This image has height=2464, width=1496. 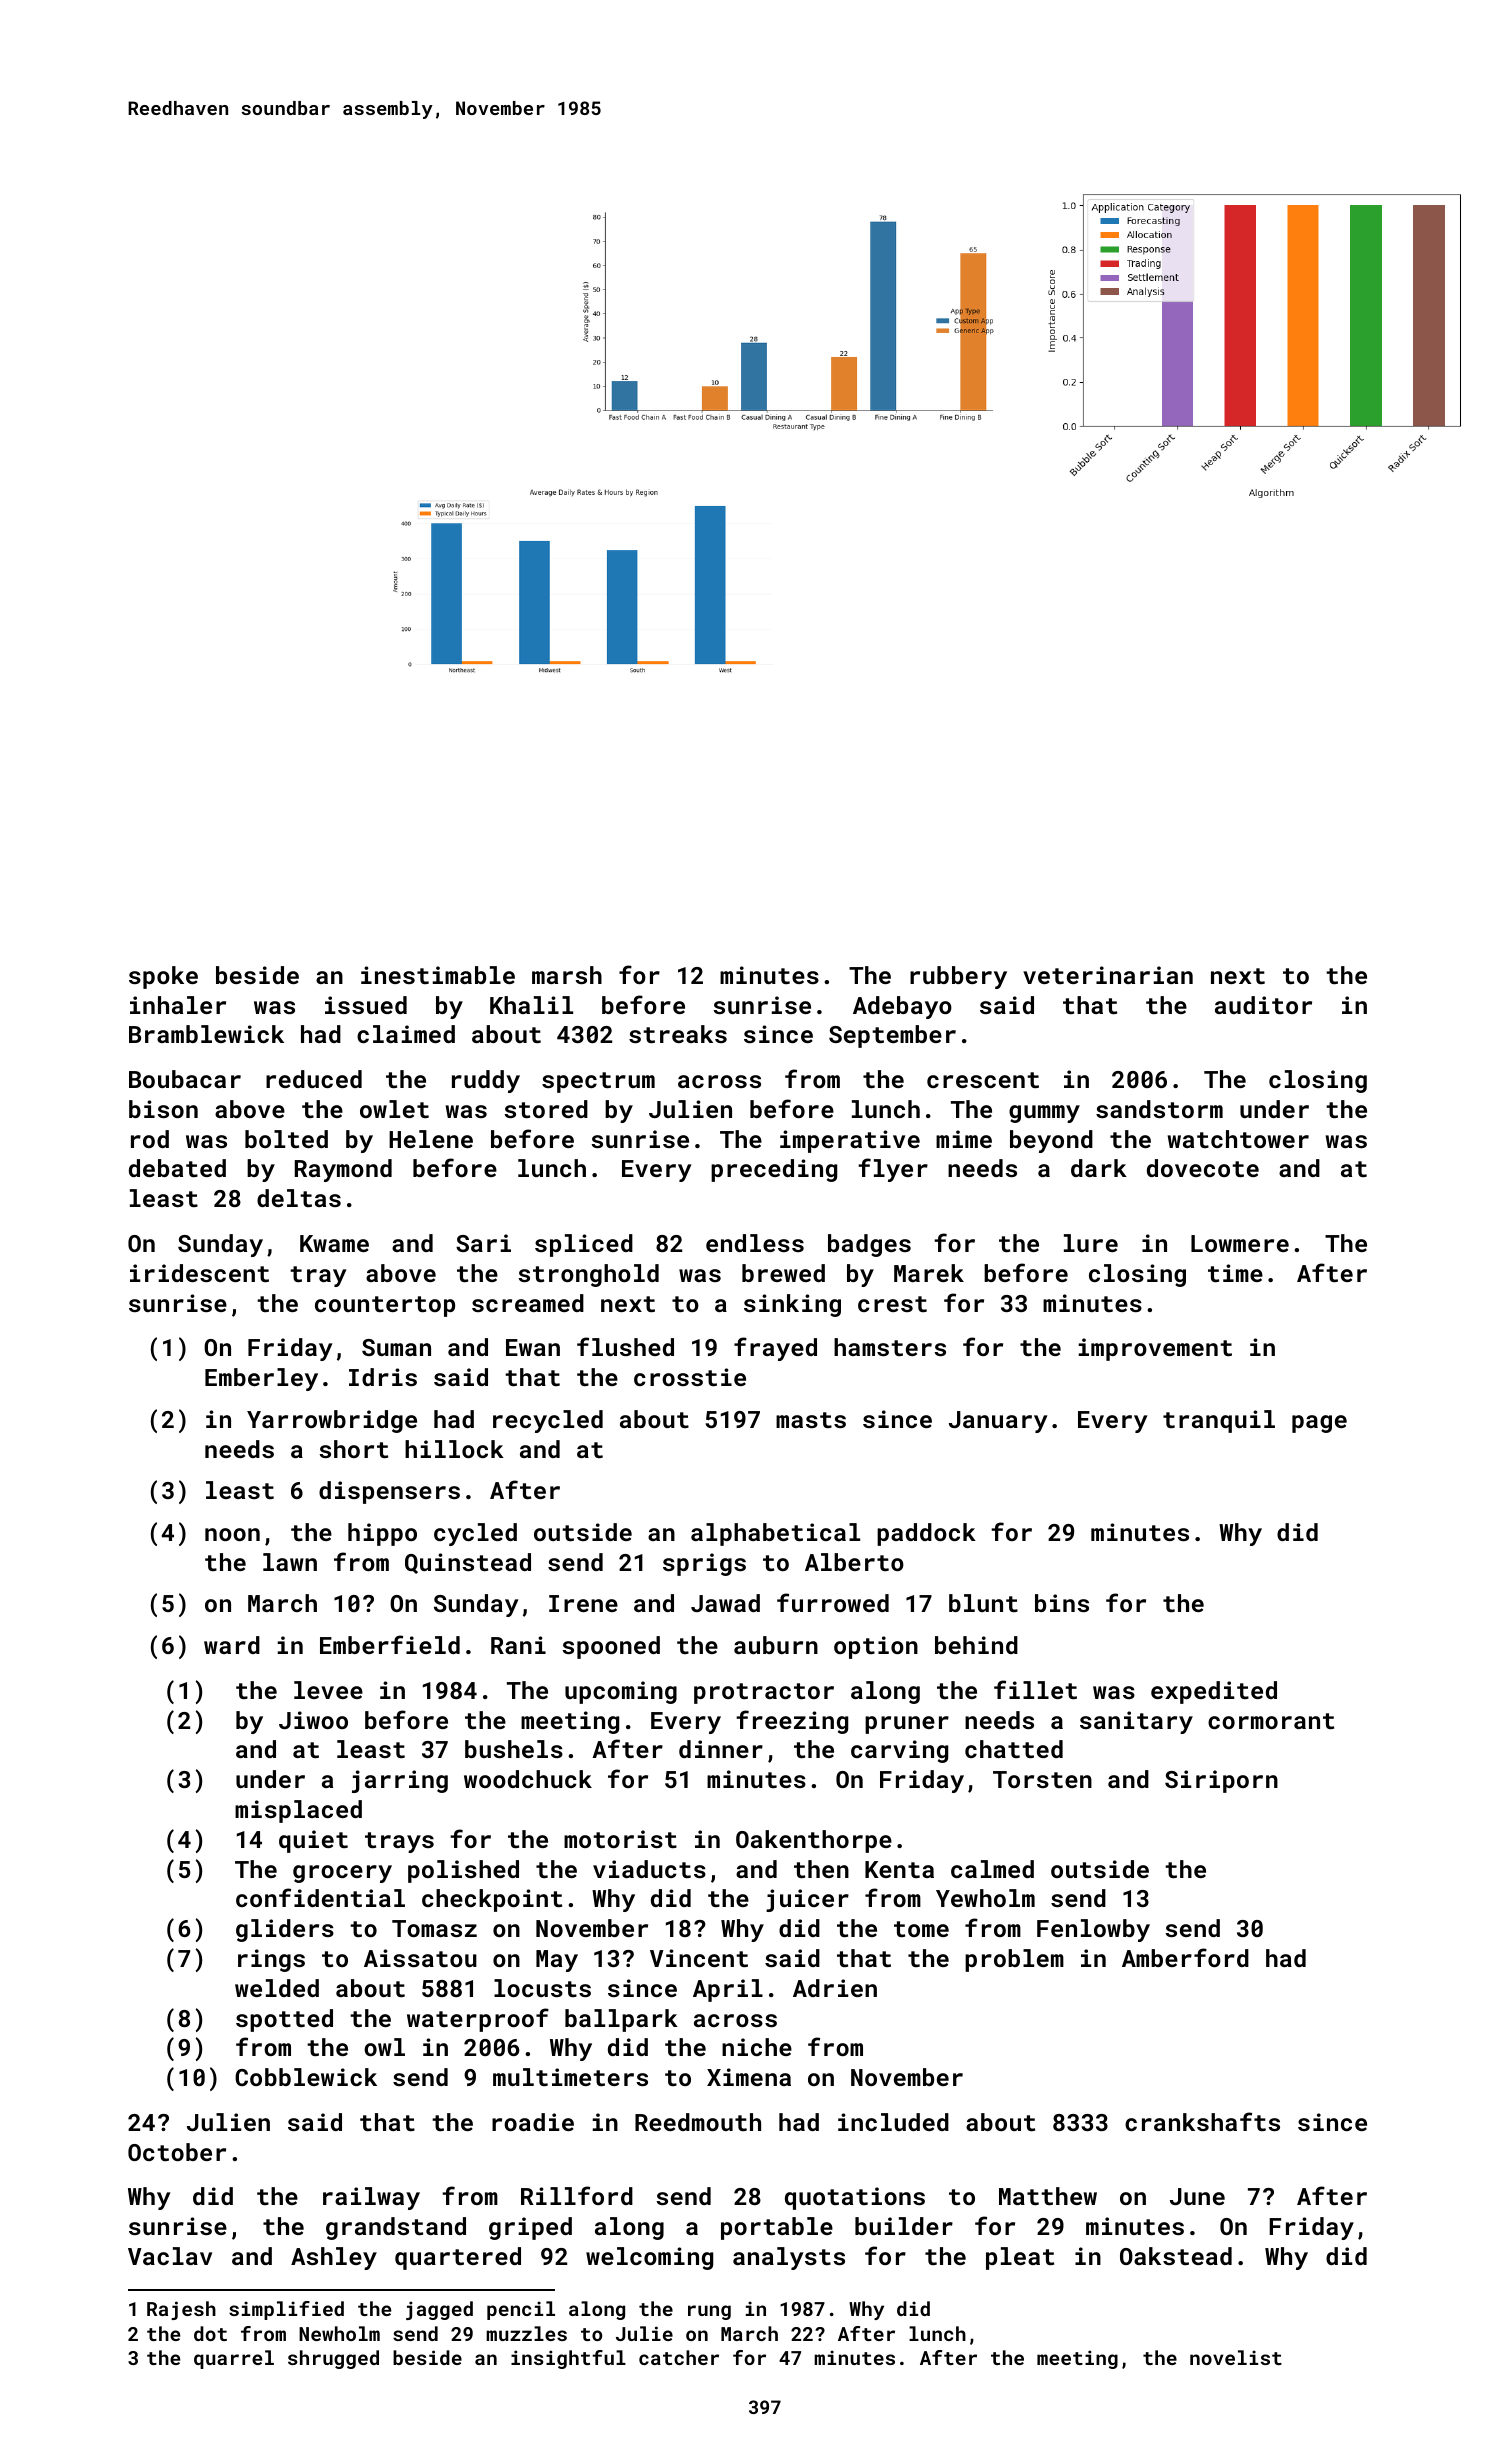 I want to click on sprigs, so click(x=704, y=1564).
